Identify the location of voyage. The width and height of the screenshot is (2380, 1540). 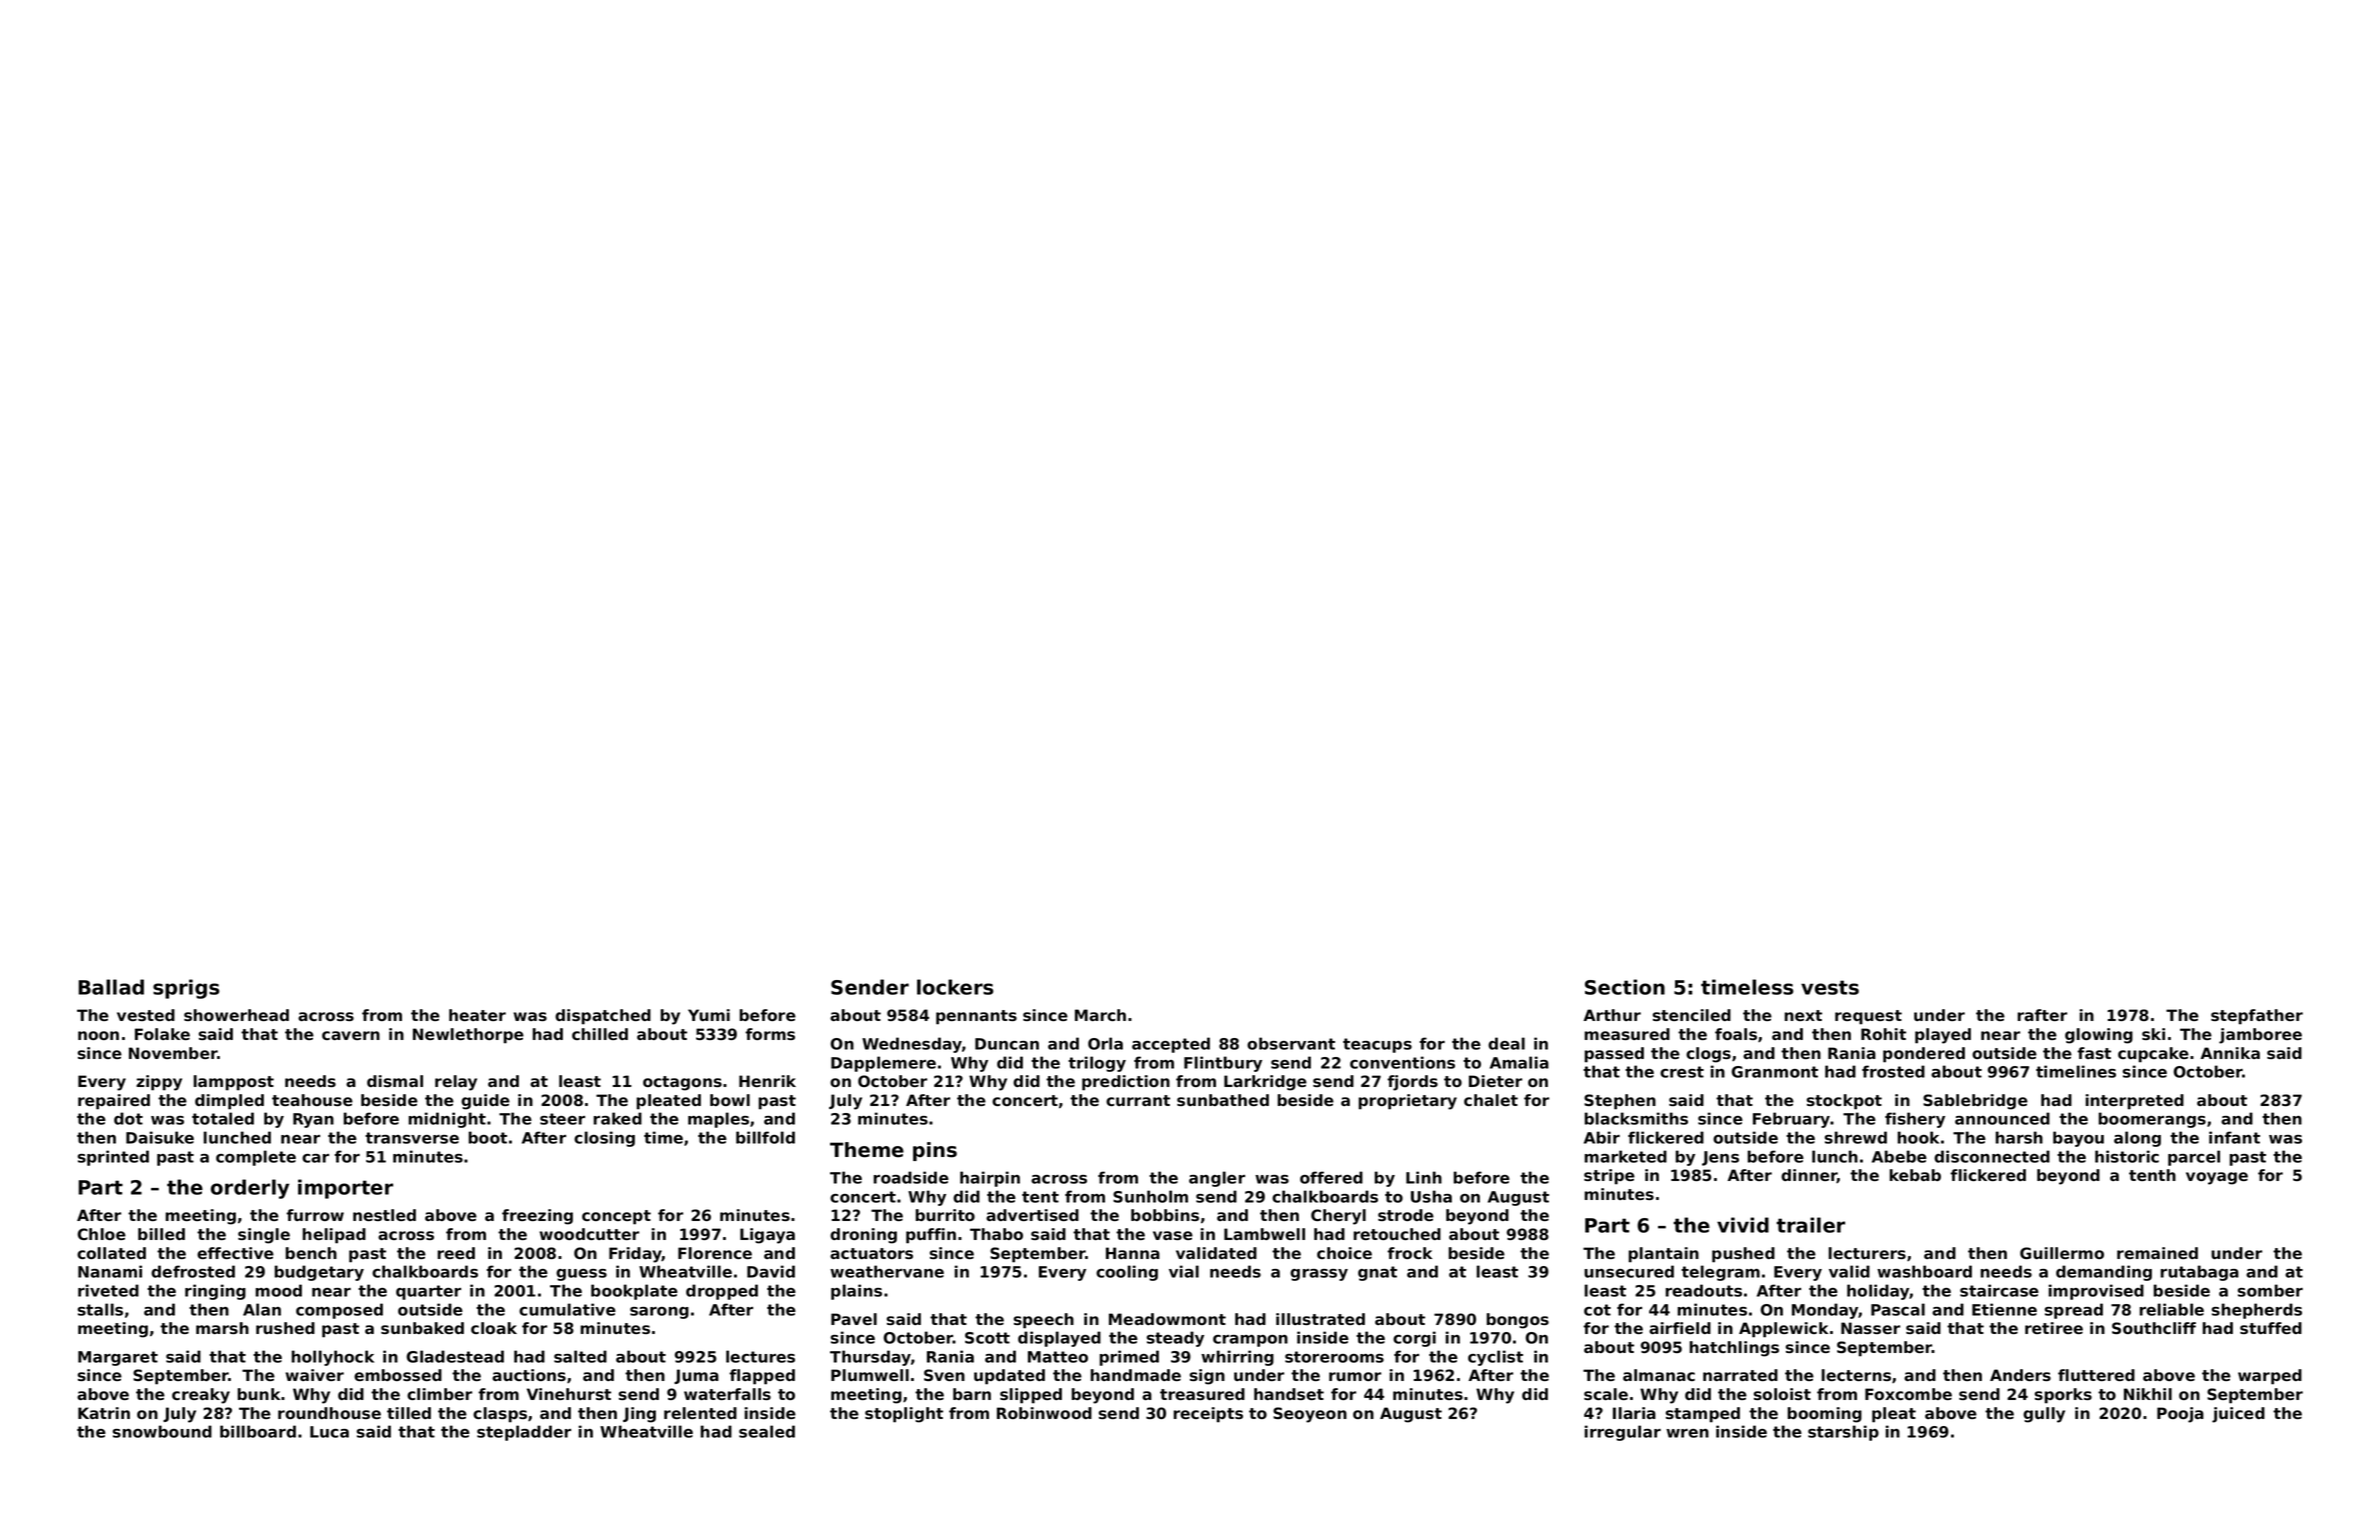
(2217, 1178).
